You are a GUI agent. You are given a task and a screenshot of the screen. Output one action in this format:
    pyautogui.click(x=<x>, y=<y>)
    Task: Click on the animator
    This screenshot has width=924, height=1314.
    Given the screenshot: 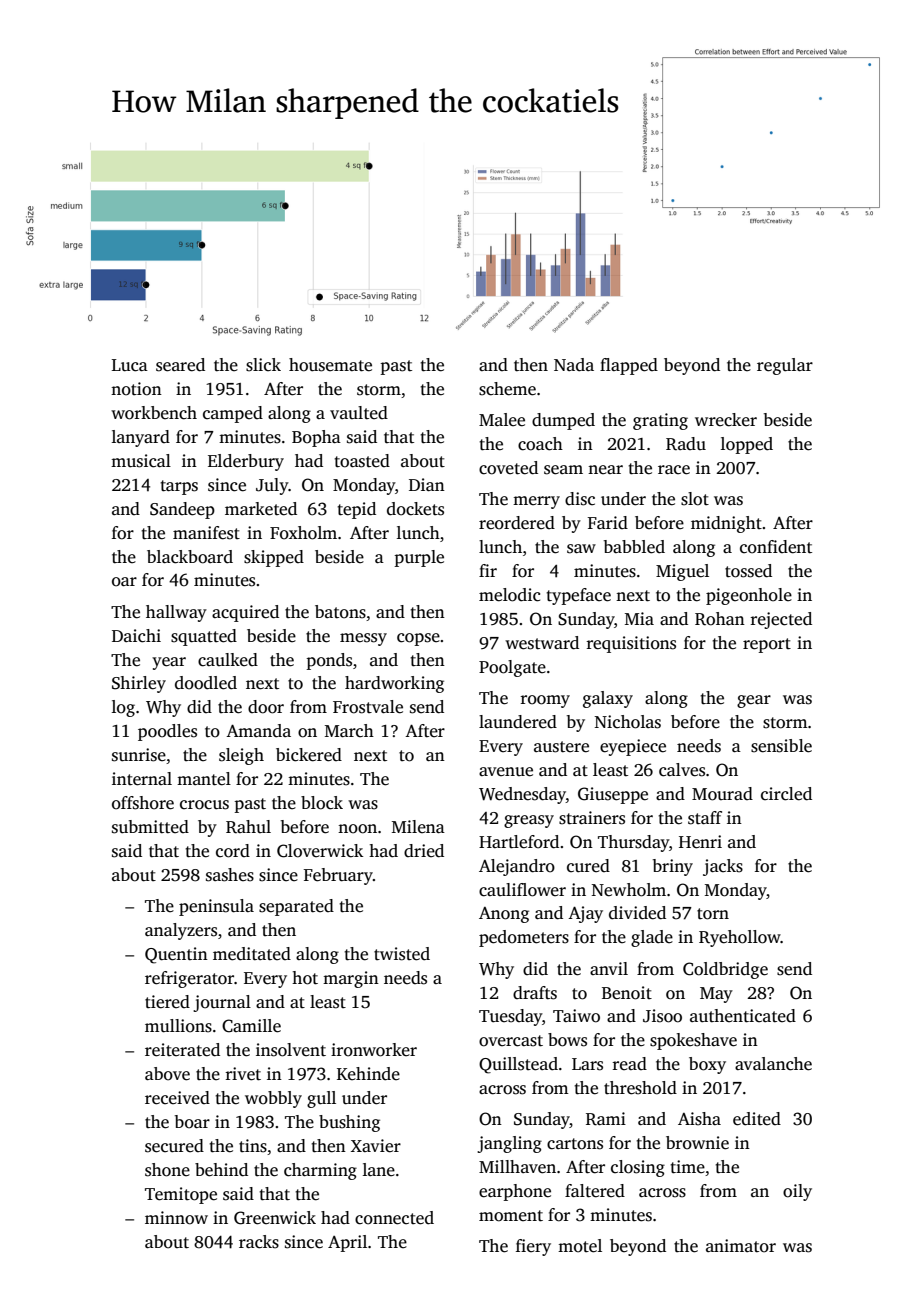 What is the action you would take?
    pyautogui.click(x=741, y=1246)
